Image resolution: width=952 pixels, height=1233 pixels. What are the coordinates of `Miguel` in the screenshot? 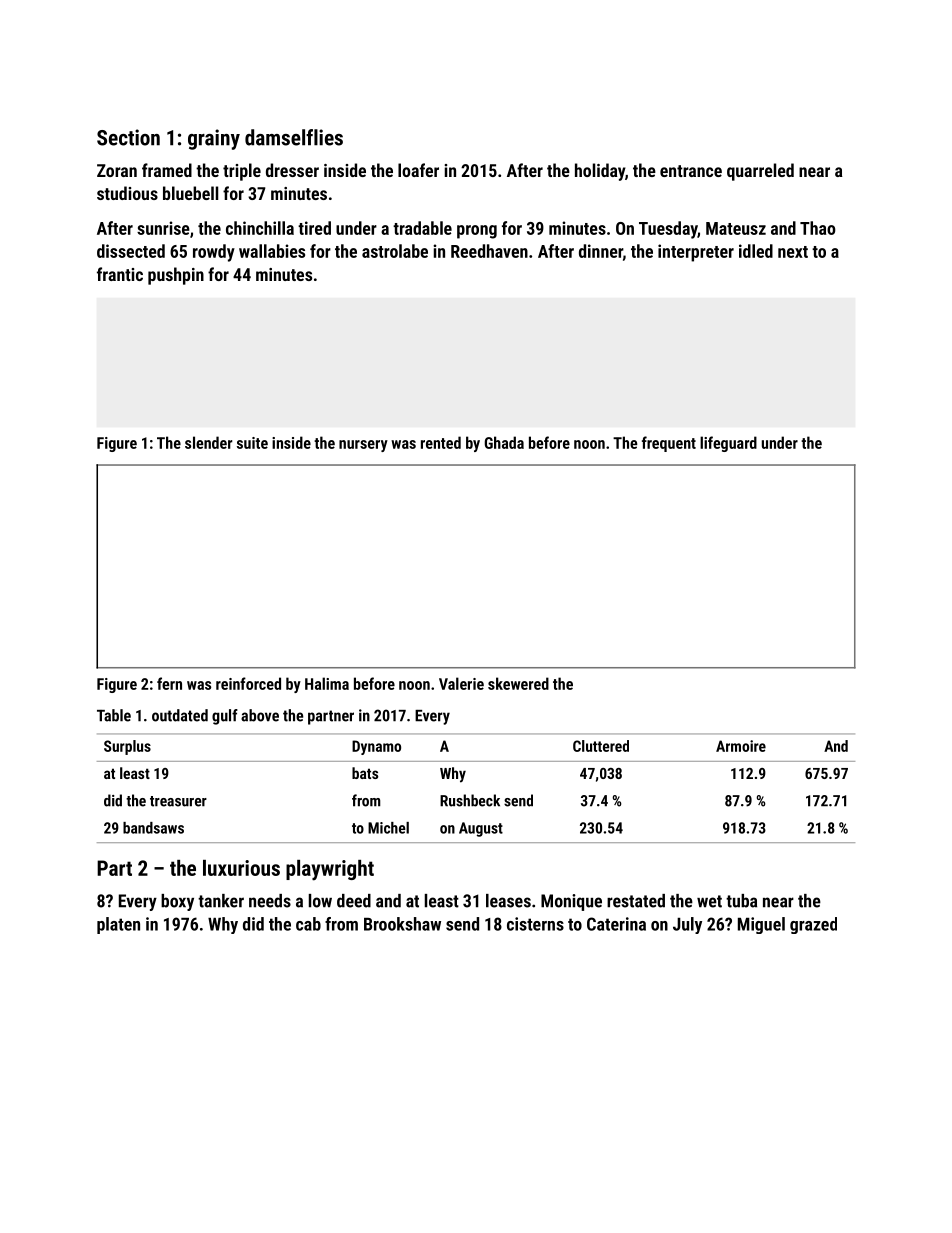 It's located at (761, 925).
